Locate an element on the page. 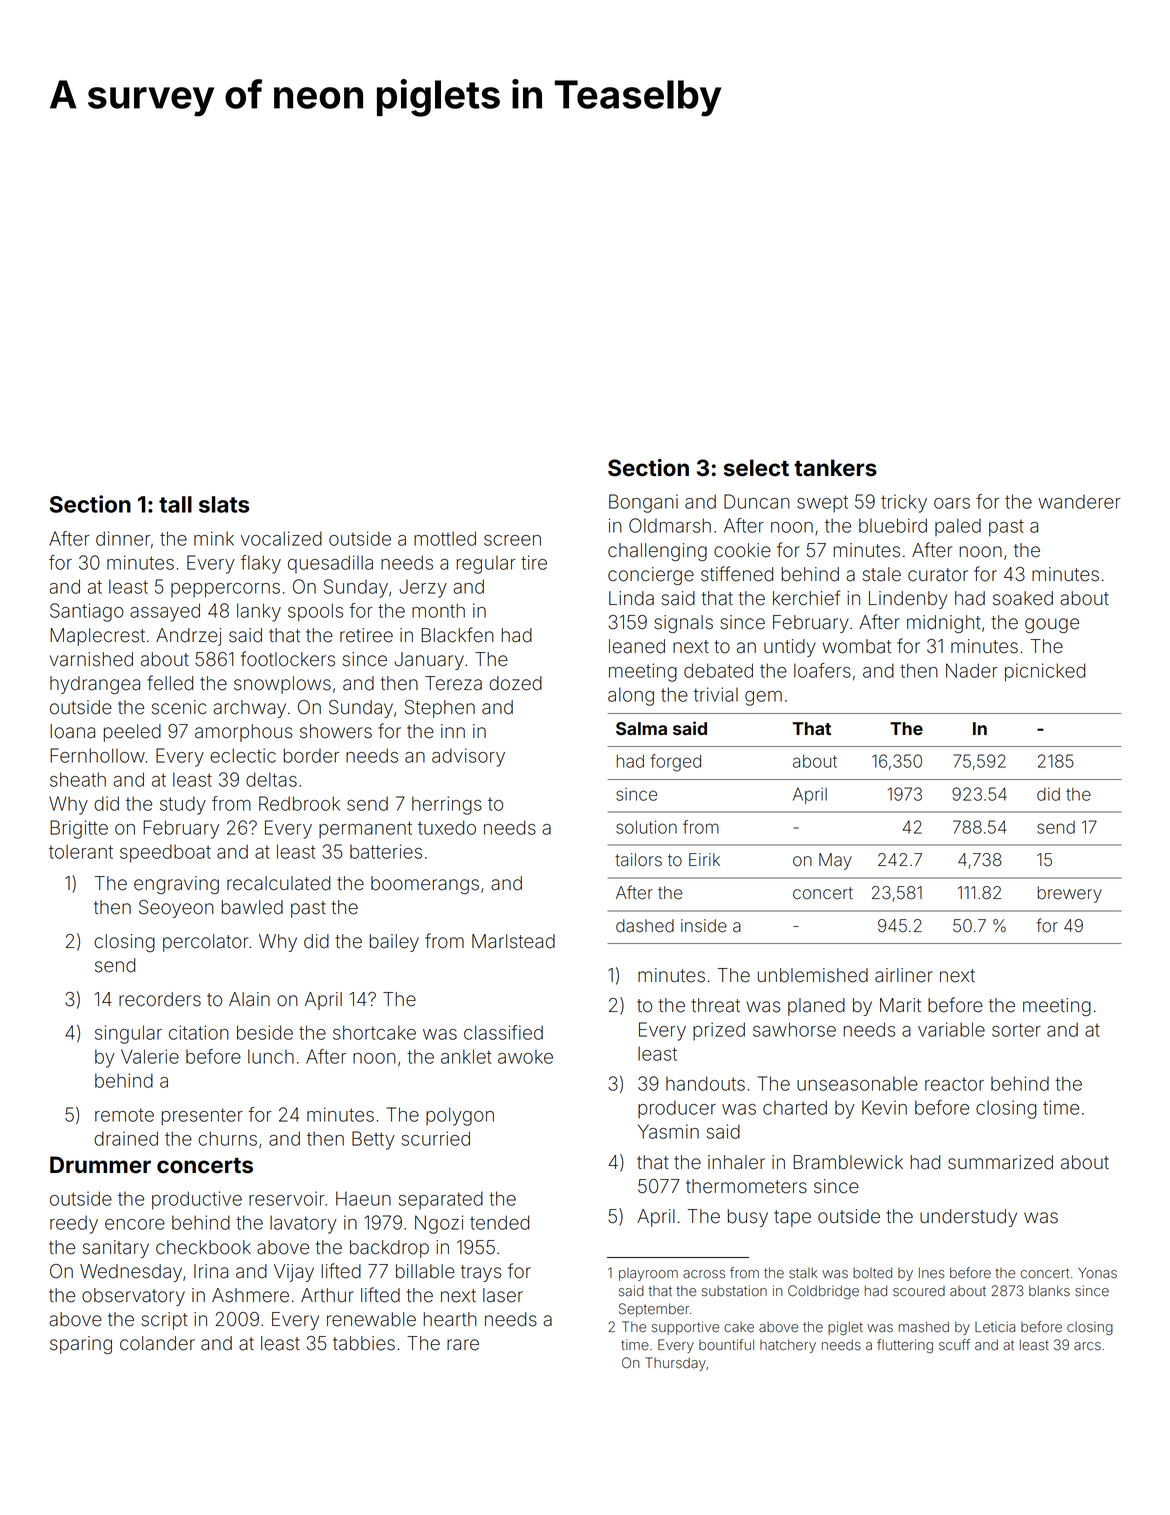 The width and height of the document is (1170, 1515). laser is located at coordinates (503, 1295).
